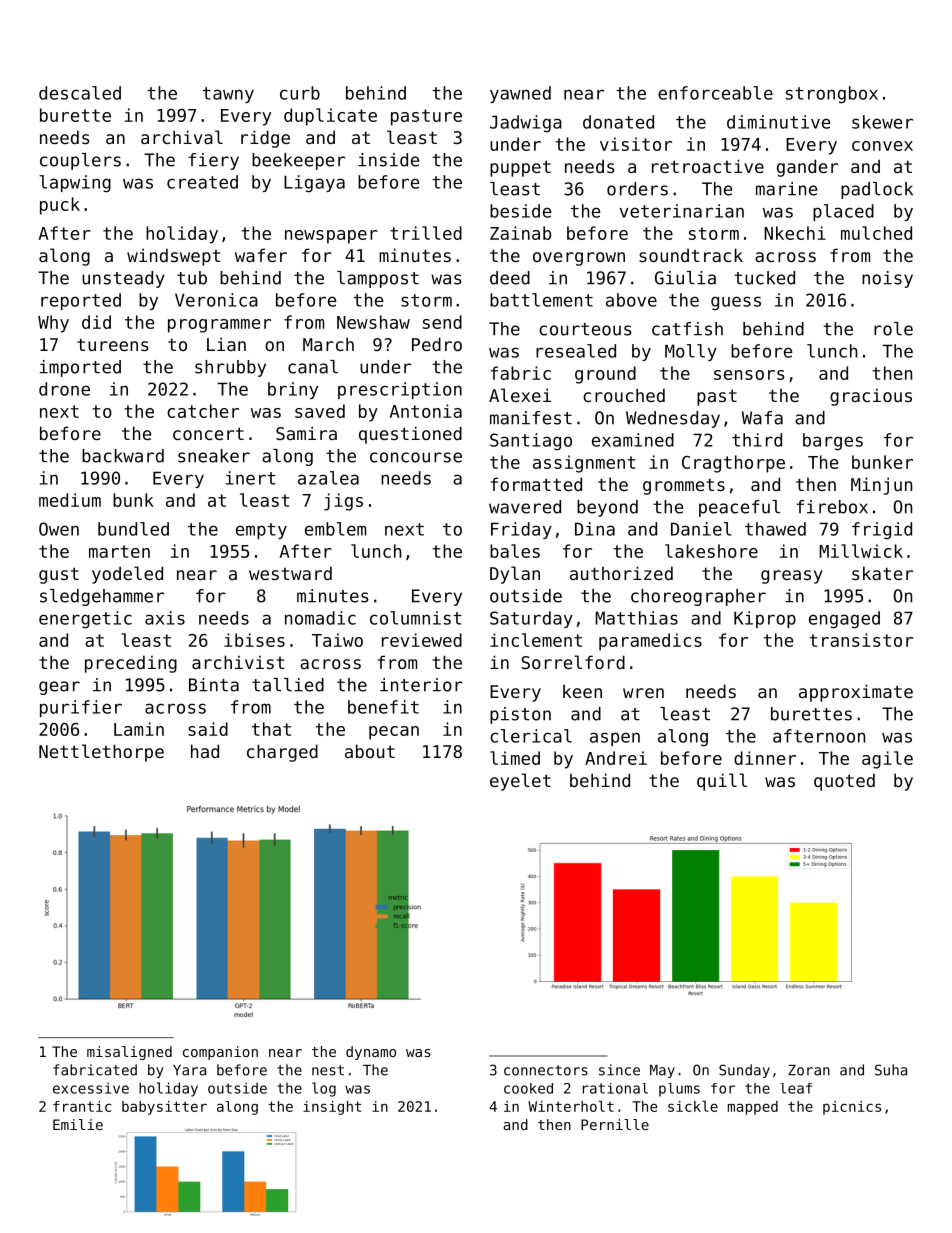  I want to click on tucked, so click(764, 278).
